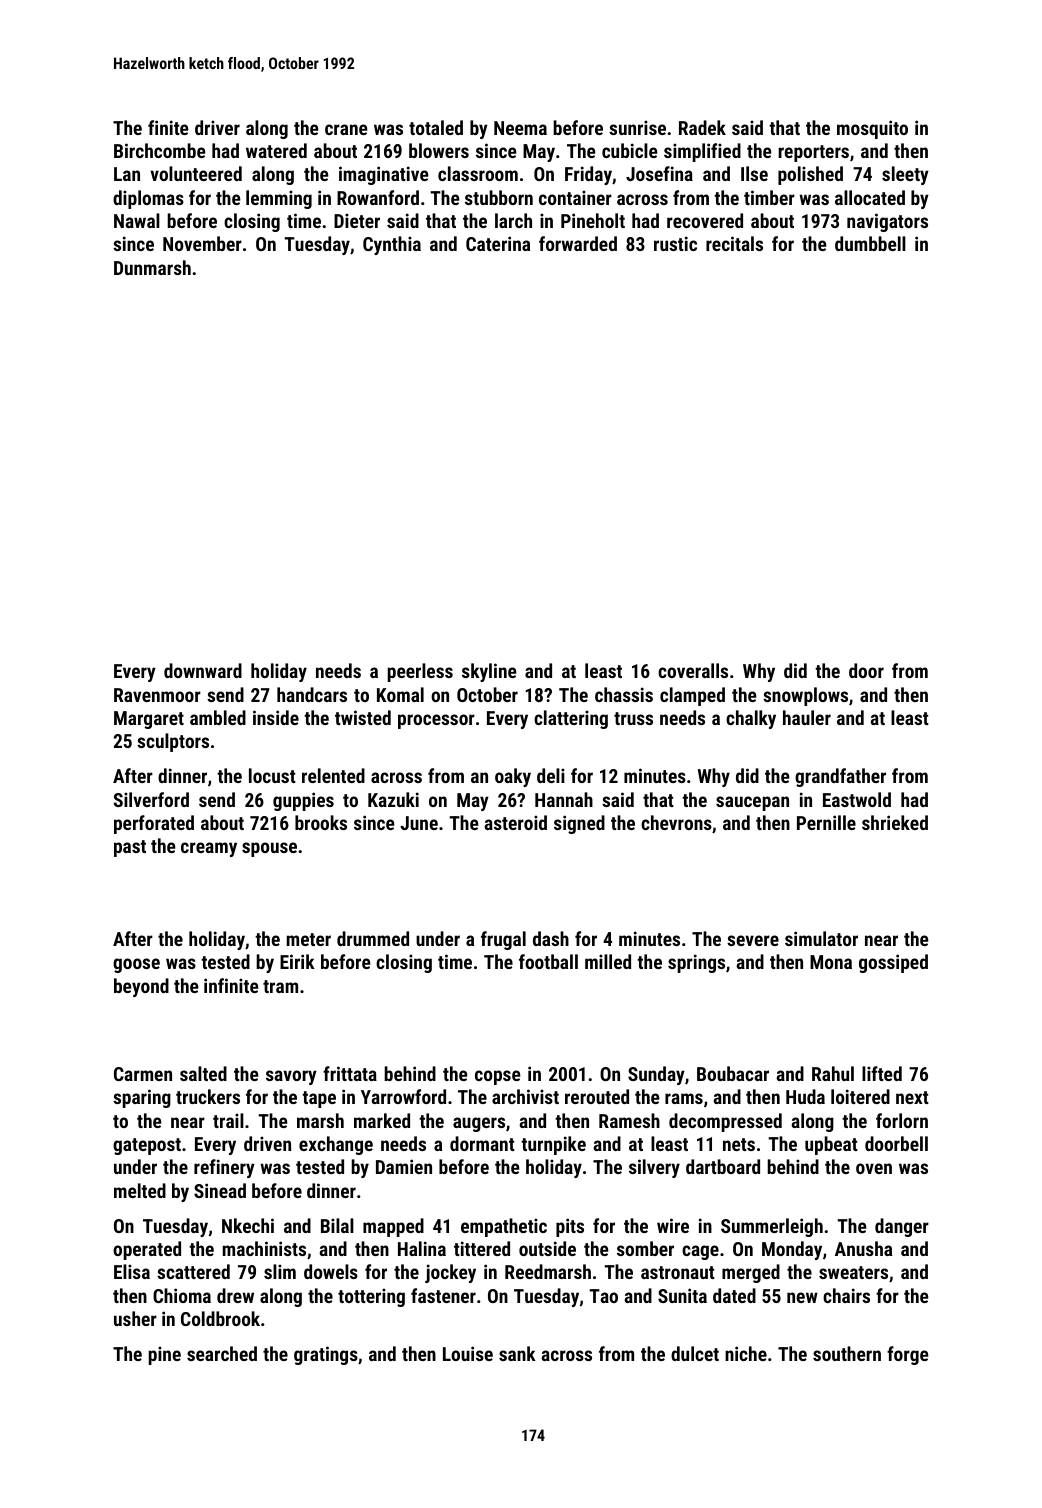 This document has width=1042, height=1508. Describe the element at coordinates (217, 127) in the document. I see `driver` at that location.
